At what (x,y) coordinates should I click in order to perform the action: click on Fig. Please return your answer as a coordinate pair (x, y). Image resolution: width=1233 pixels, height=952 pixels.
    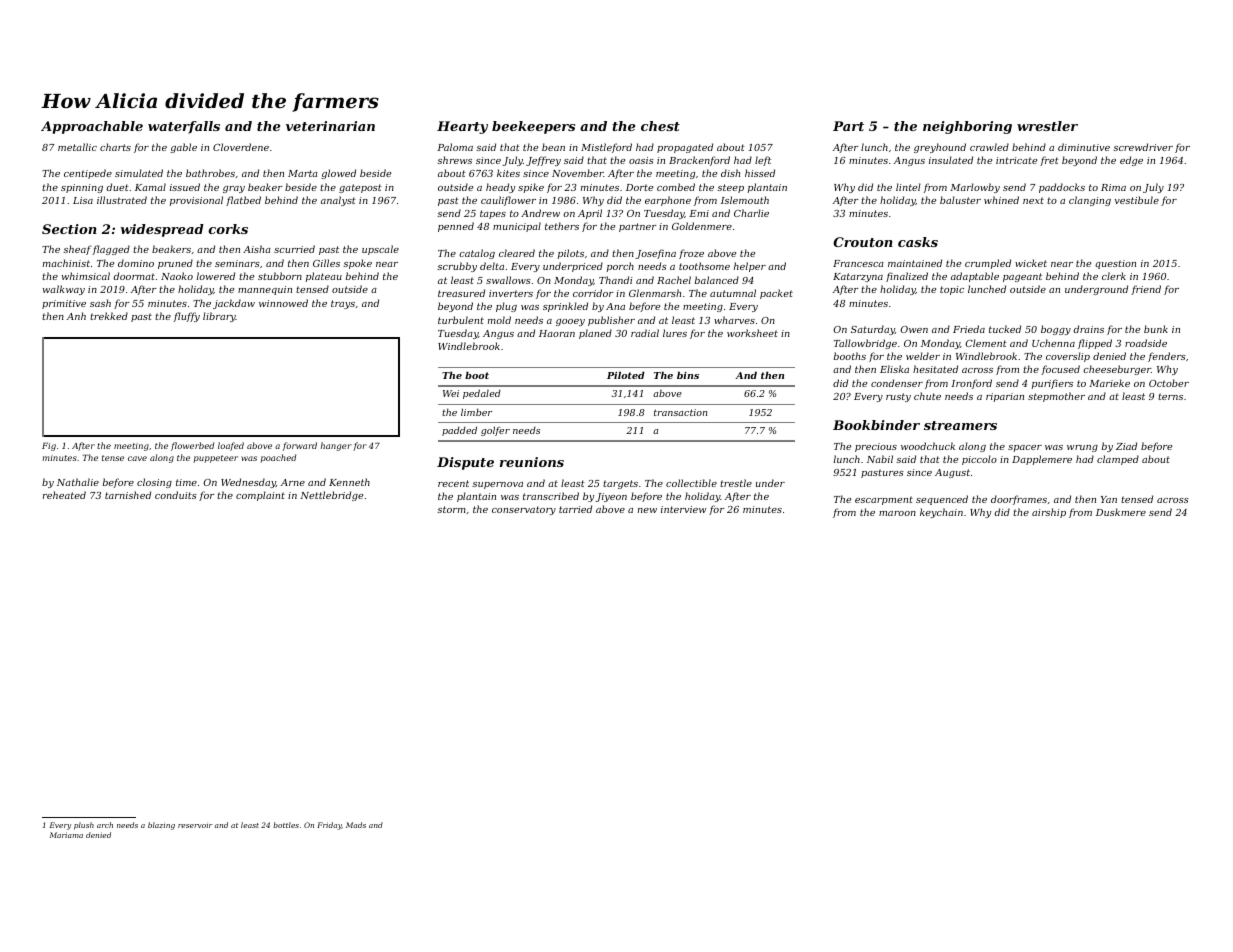
    Looking at the image, I should click on (49, 447).
